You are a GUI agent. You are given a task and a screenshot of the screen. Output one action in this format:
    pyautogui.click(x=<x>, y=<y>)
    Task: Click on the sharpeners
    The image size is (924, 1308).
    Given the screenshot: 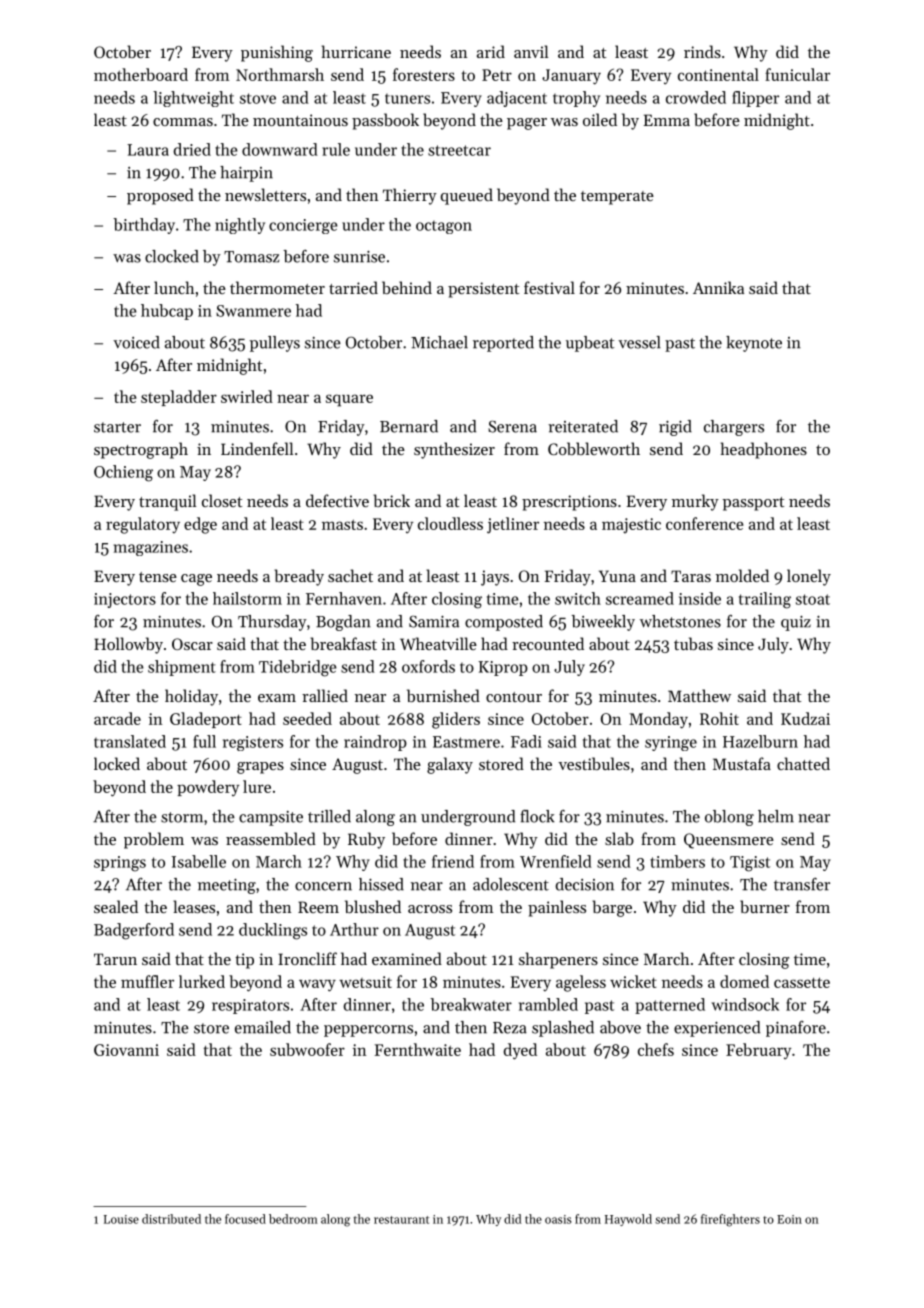 What is the action you would take?
    pyautogui.click(x=558, y=960)
